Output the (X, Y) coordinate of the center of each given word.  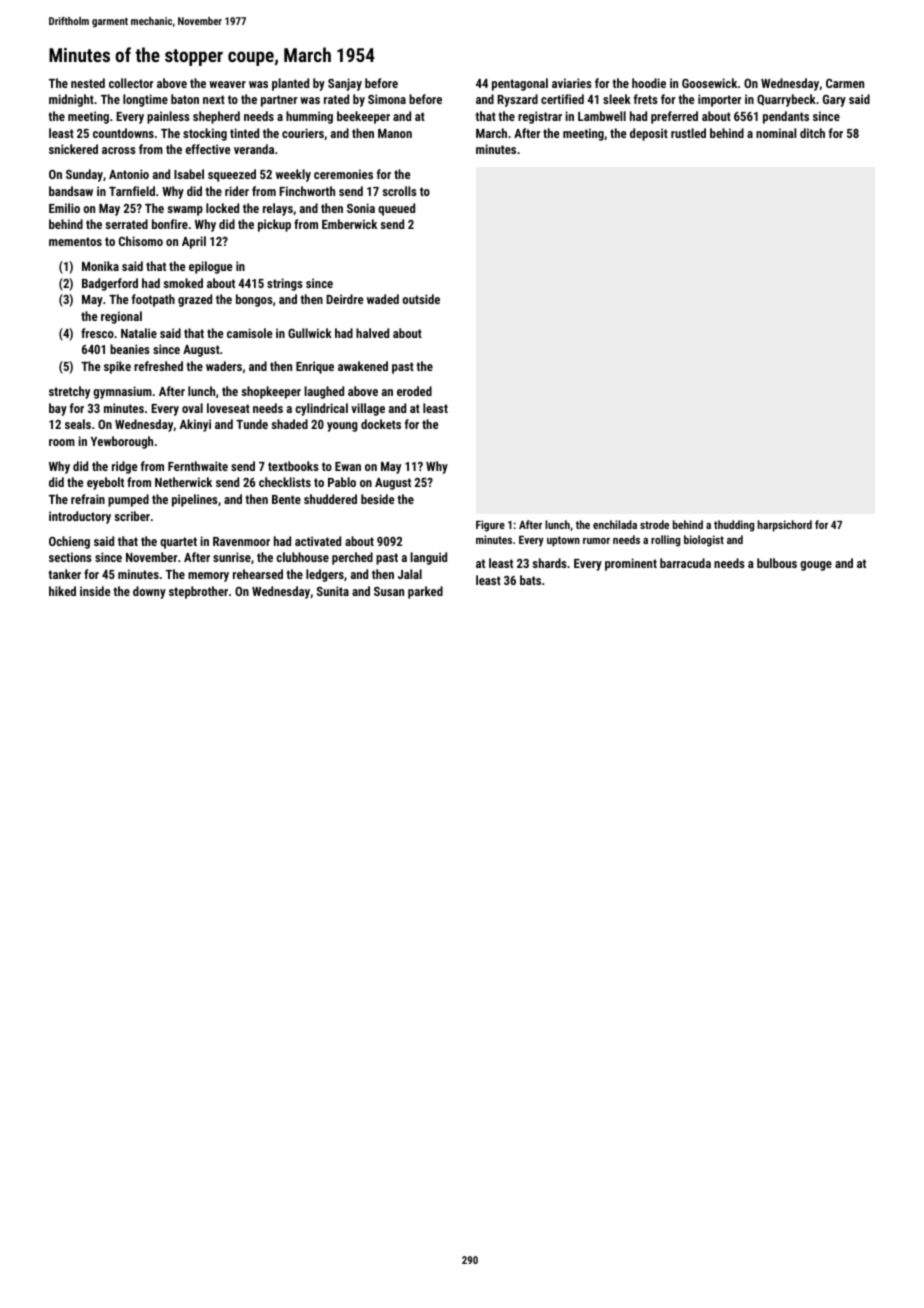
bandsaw (71, 191)
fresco (97, 333)
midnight (71, 100)
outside (421, 299)
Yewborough (122, 442)
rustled (688, 133)
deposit (649, 134)
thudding (734, 526)
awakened (363, 366)
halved (372, 333)
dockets (381, 424)
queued (396, 209)
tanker (64, 574)
